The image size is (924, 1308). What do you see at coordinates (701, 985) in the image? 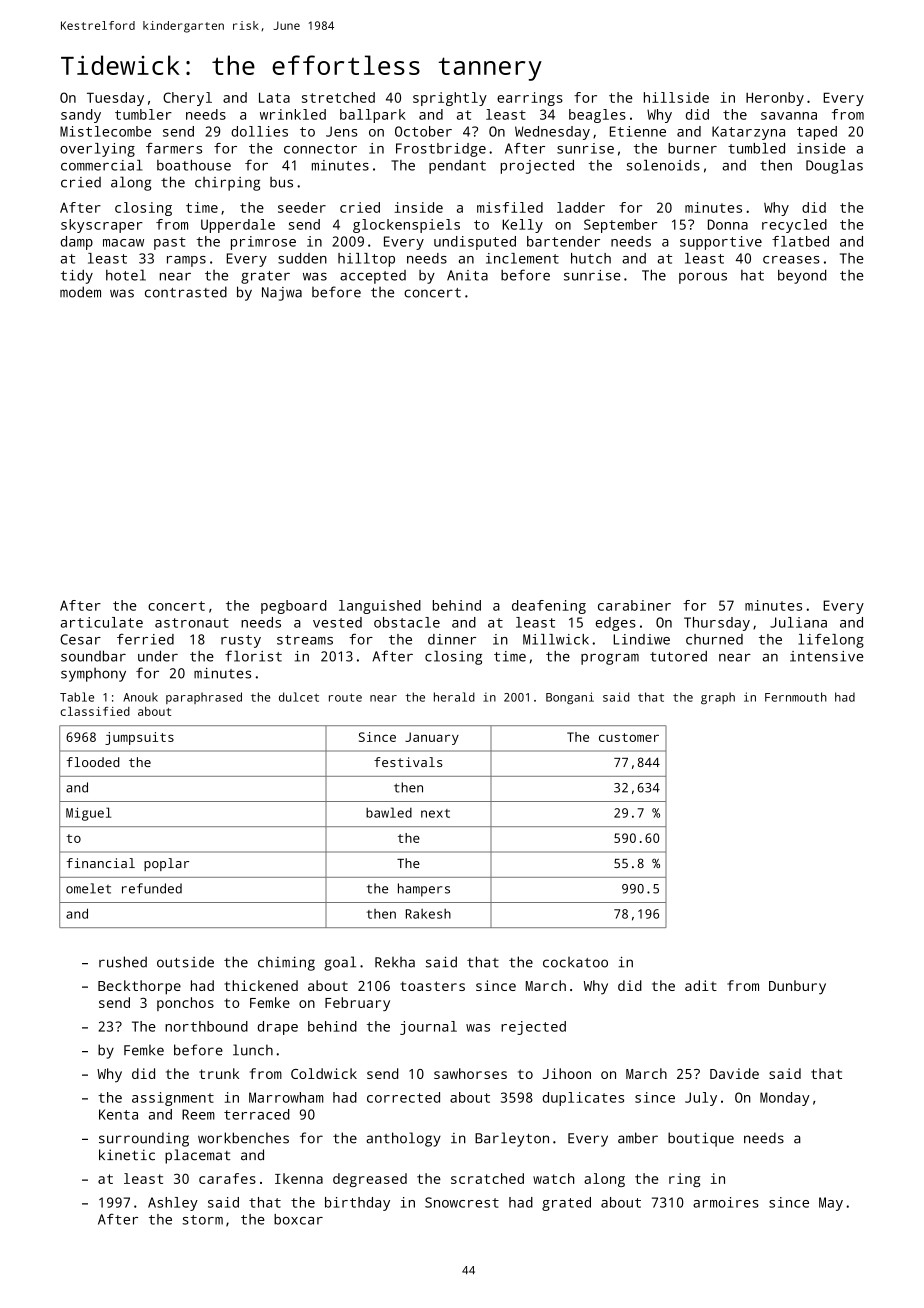
I see `adit` at bounding box center [701, 985].
